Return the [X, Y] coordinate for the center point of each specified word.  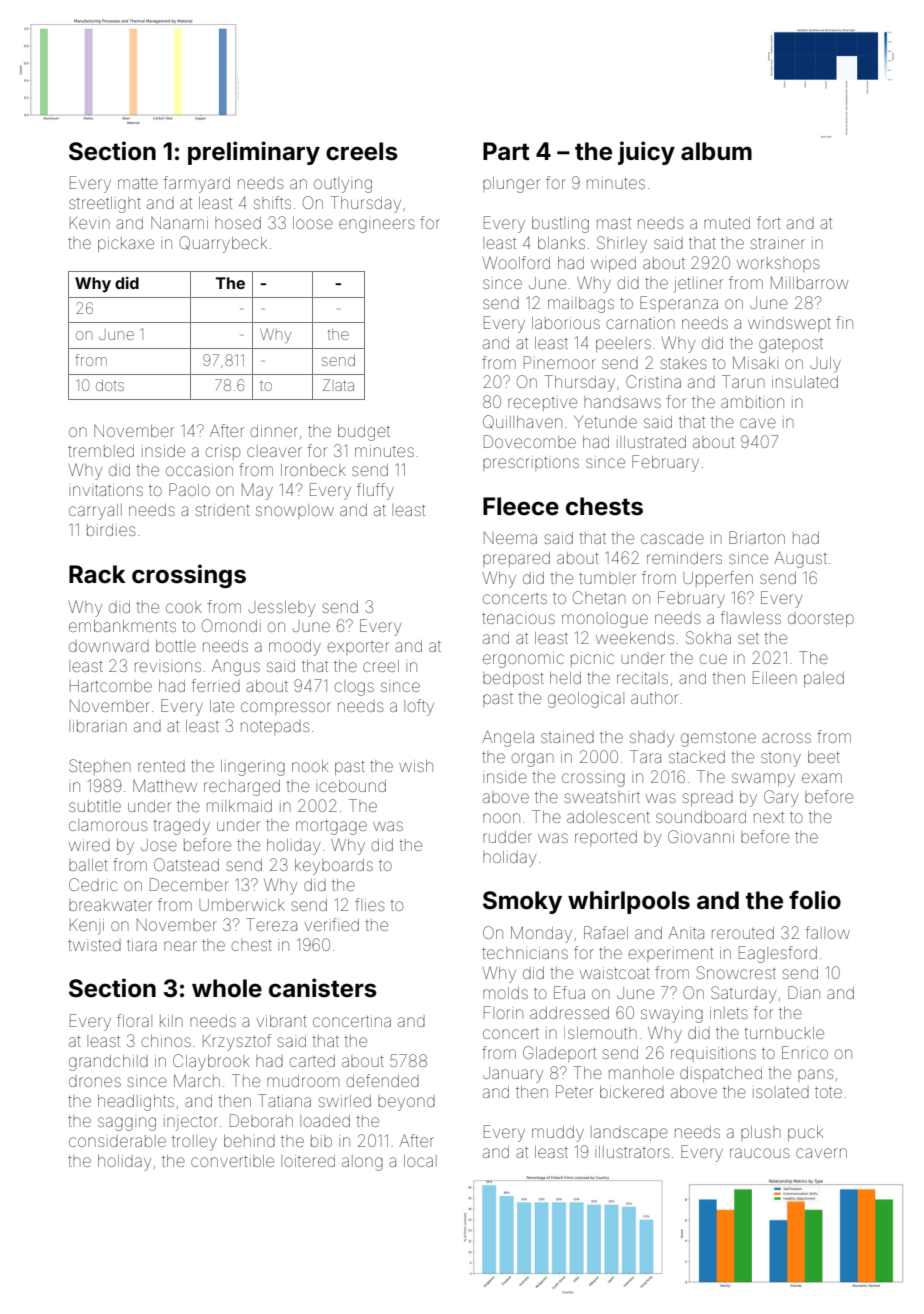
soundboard [701, 817]
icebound [351, 786]
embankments [122, 626]
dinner [274, 431]
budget [364, 433]
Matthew [165, 785]
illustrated [651, 442]
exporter [358, 648]
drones [95, 1081]
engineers [377, 226]
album [716, 151]
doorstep [821, 619]
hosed [238, 223]
